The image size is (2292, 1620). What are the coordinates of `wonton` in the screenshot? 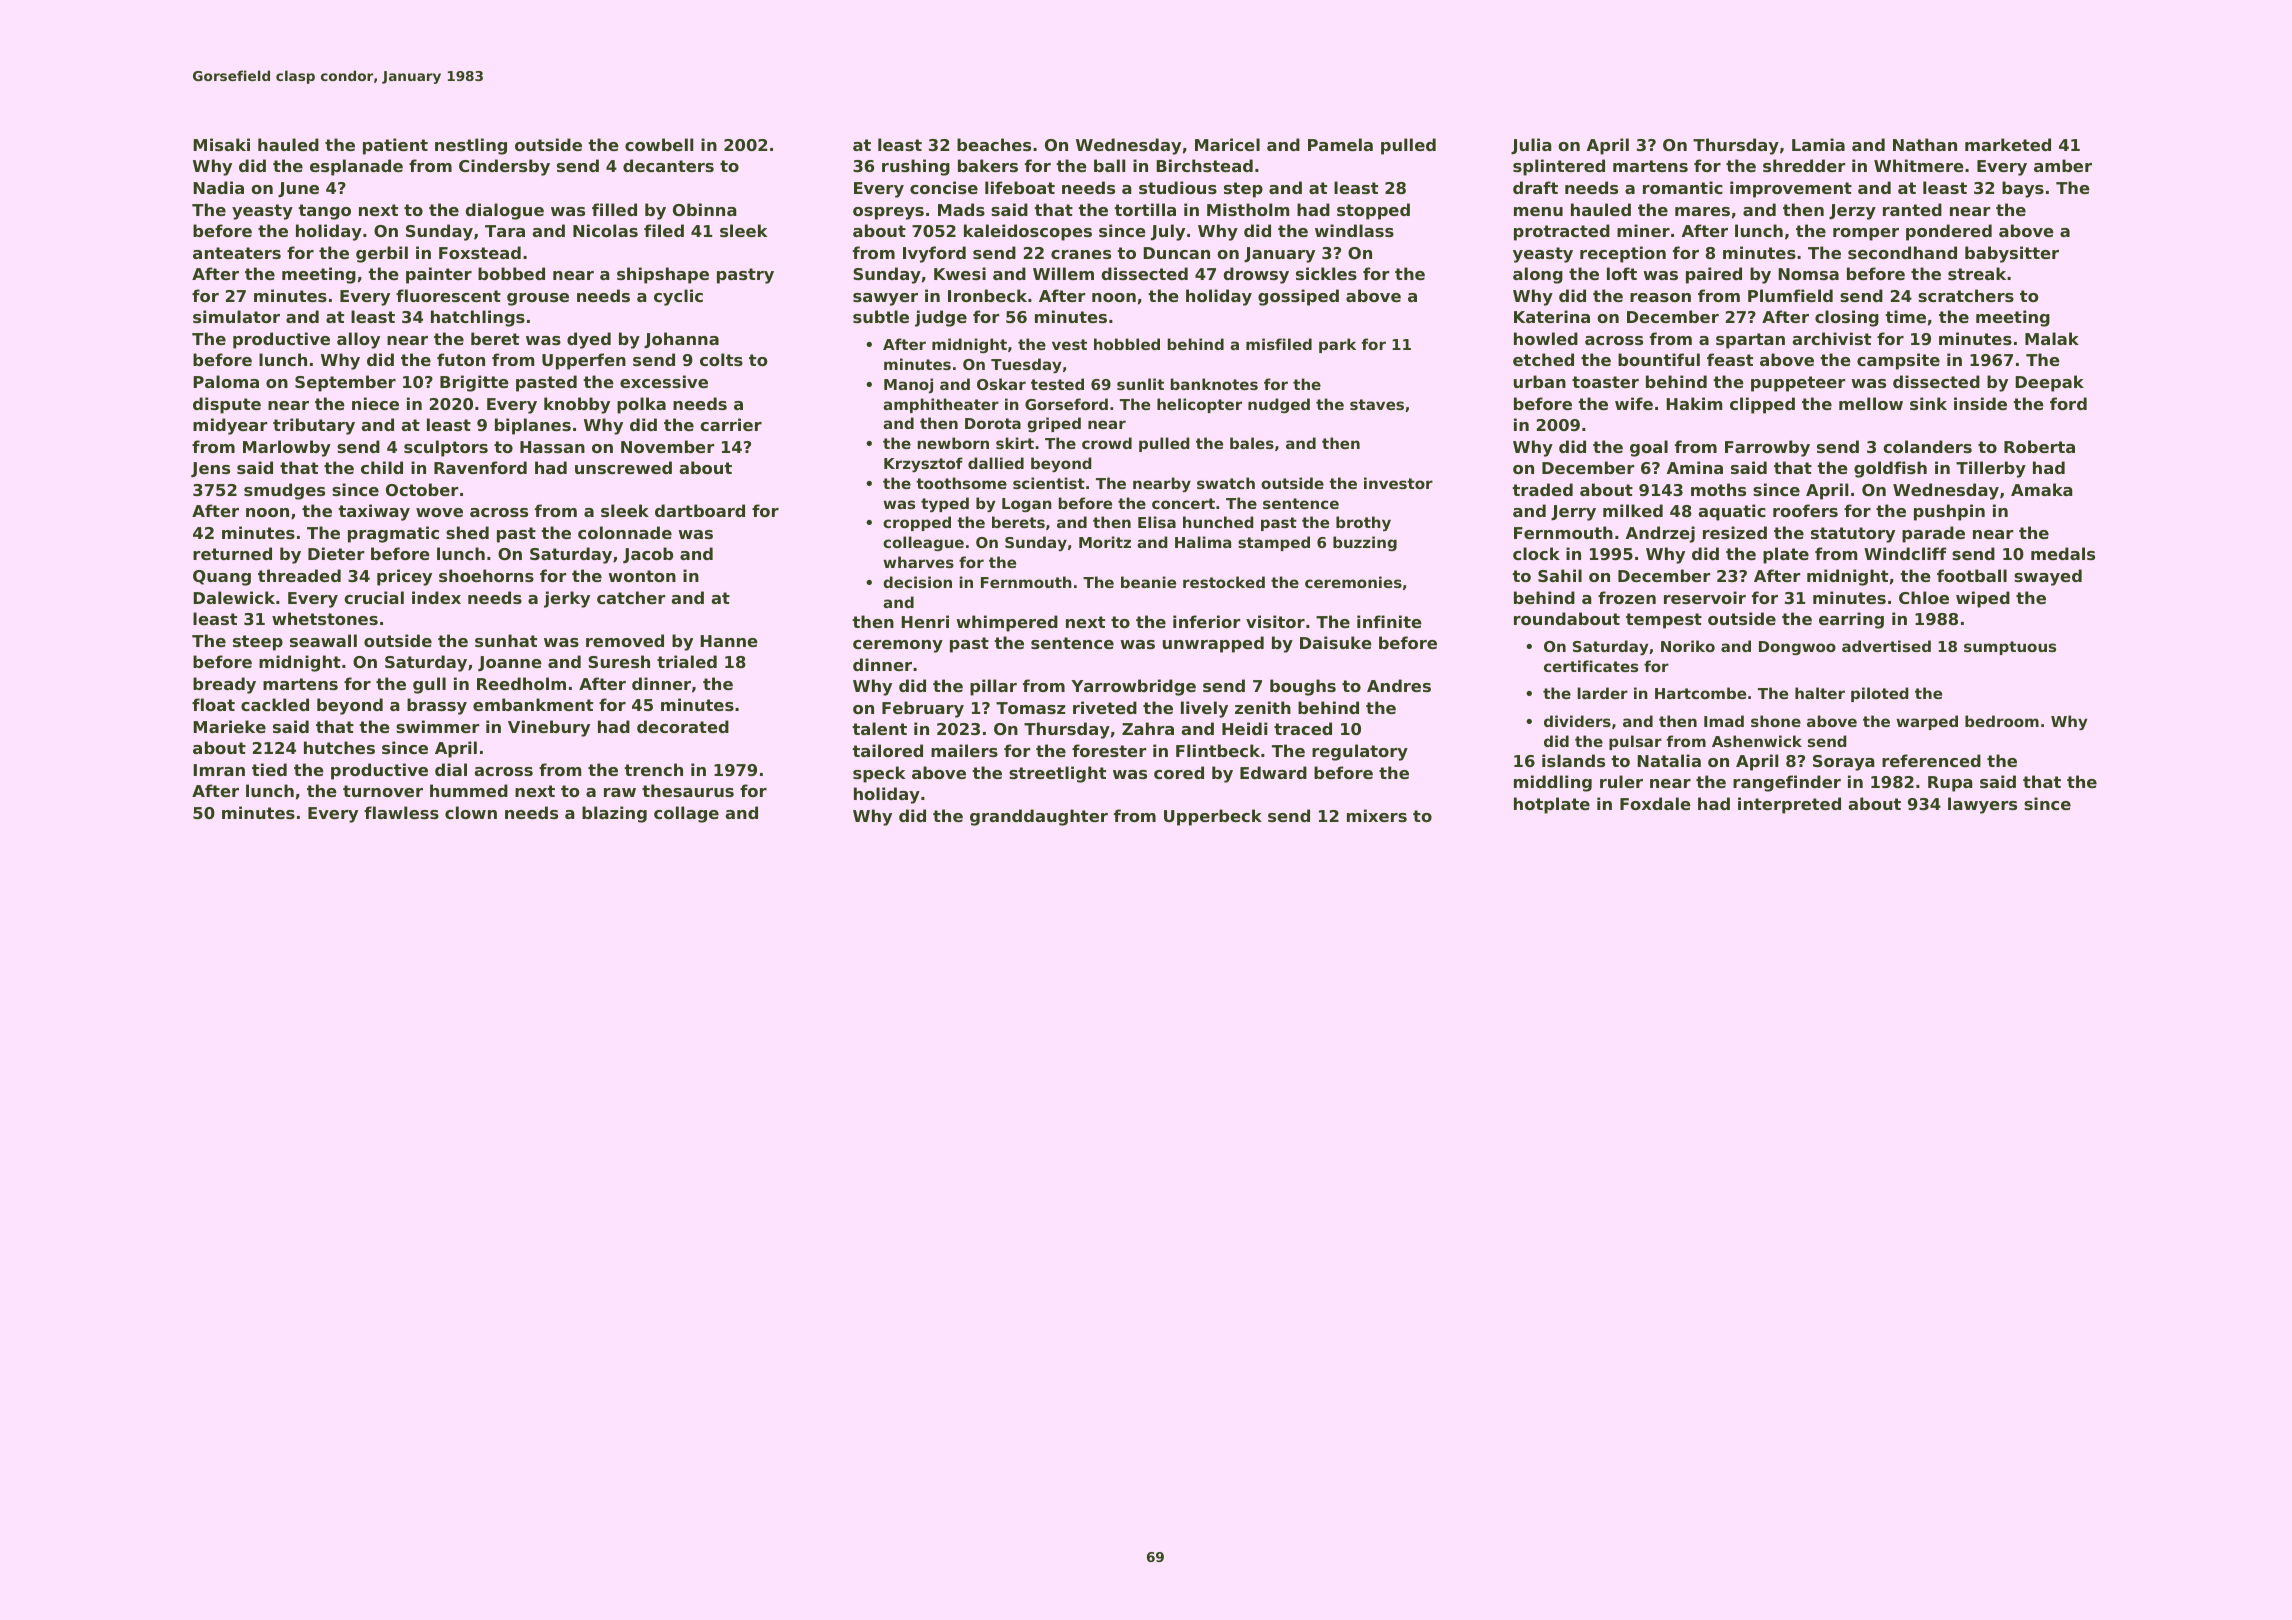 It's located at (642, 576).
